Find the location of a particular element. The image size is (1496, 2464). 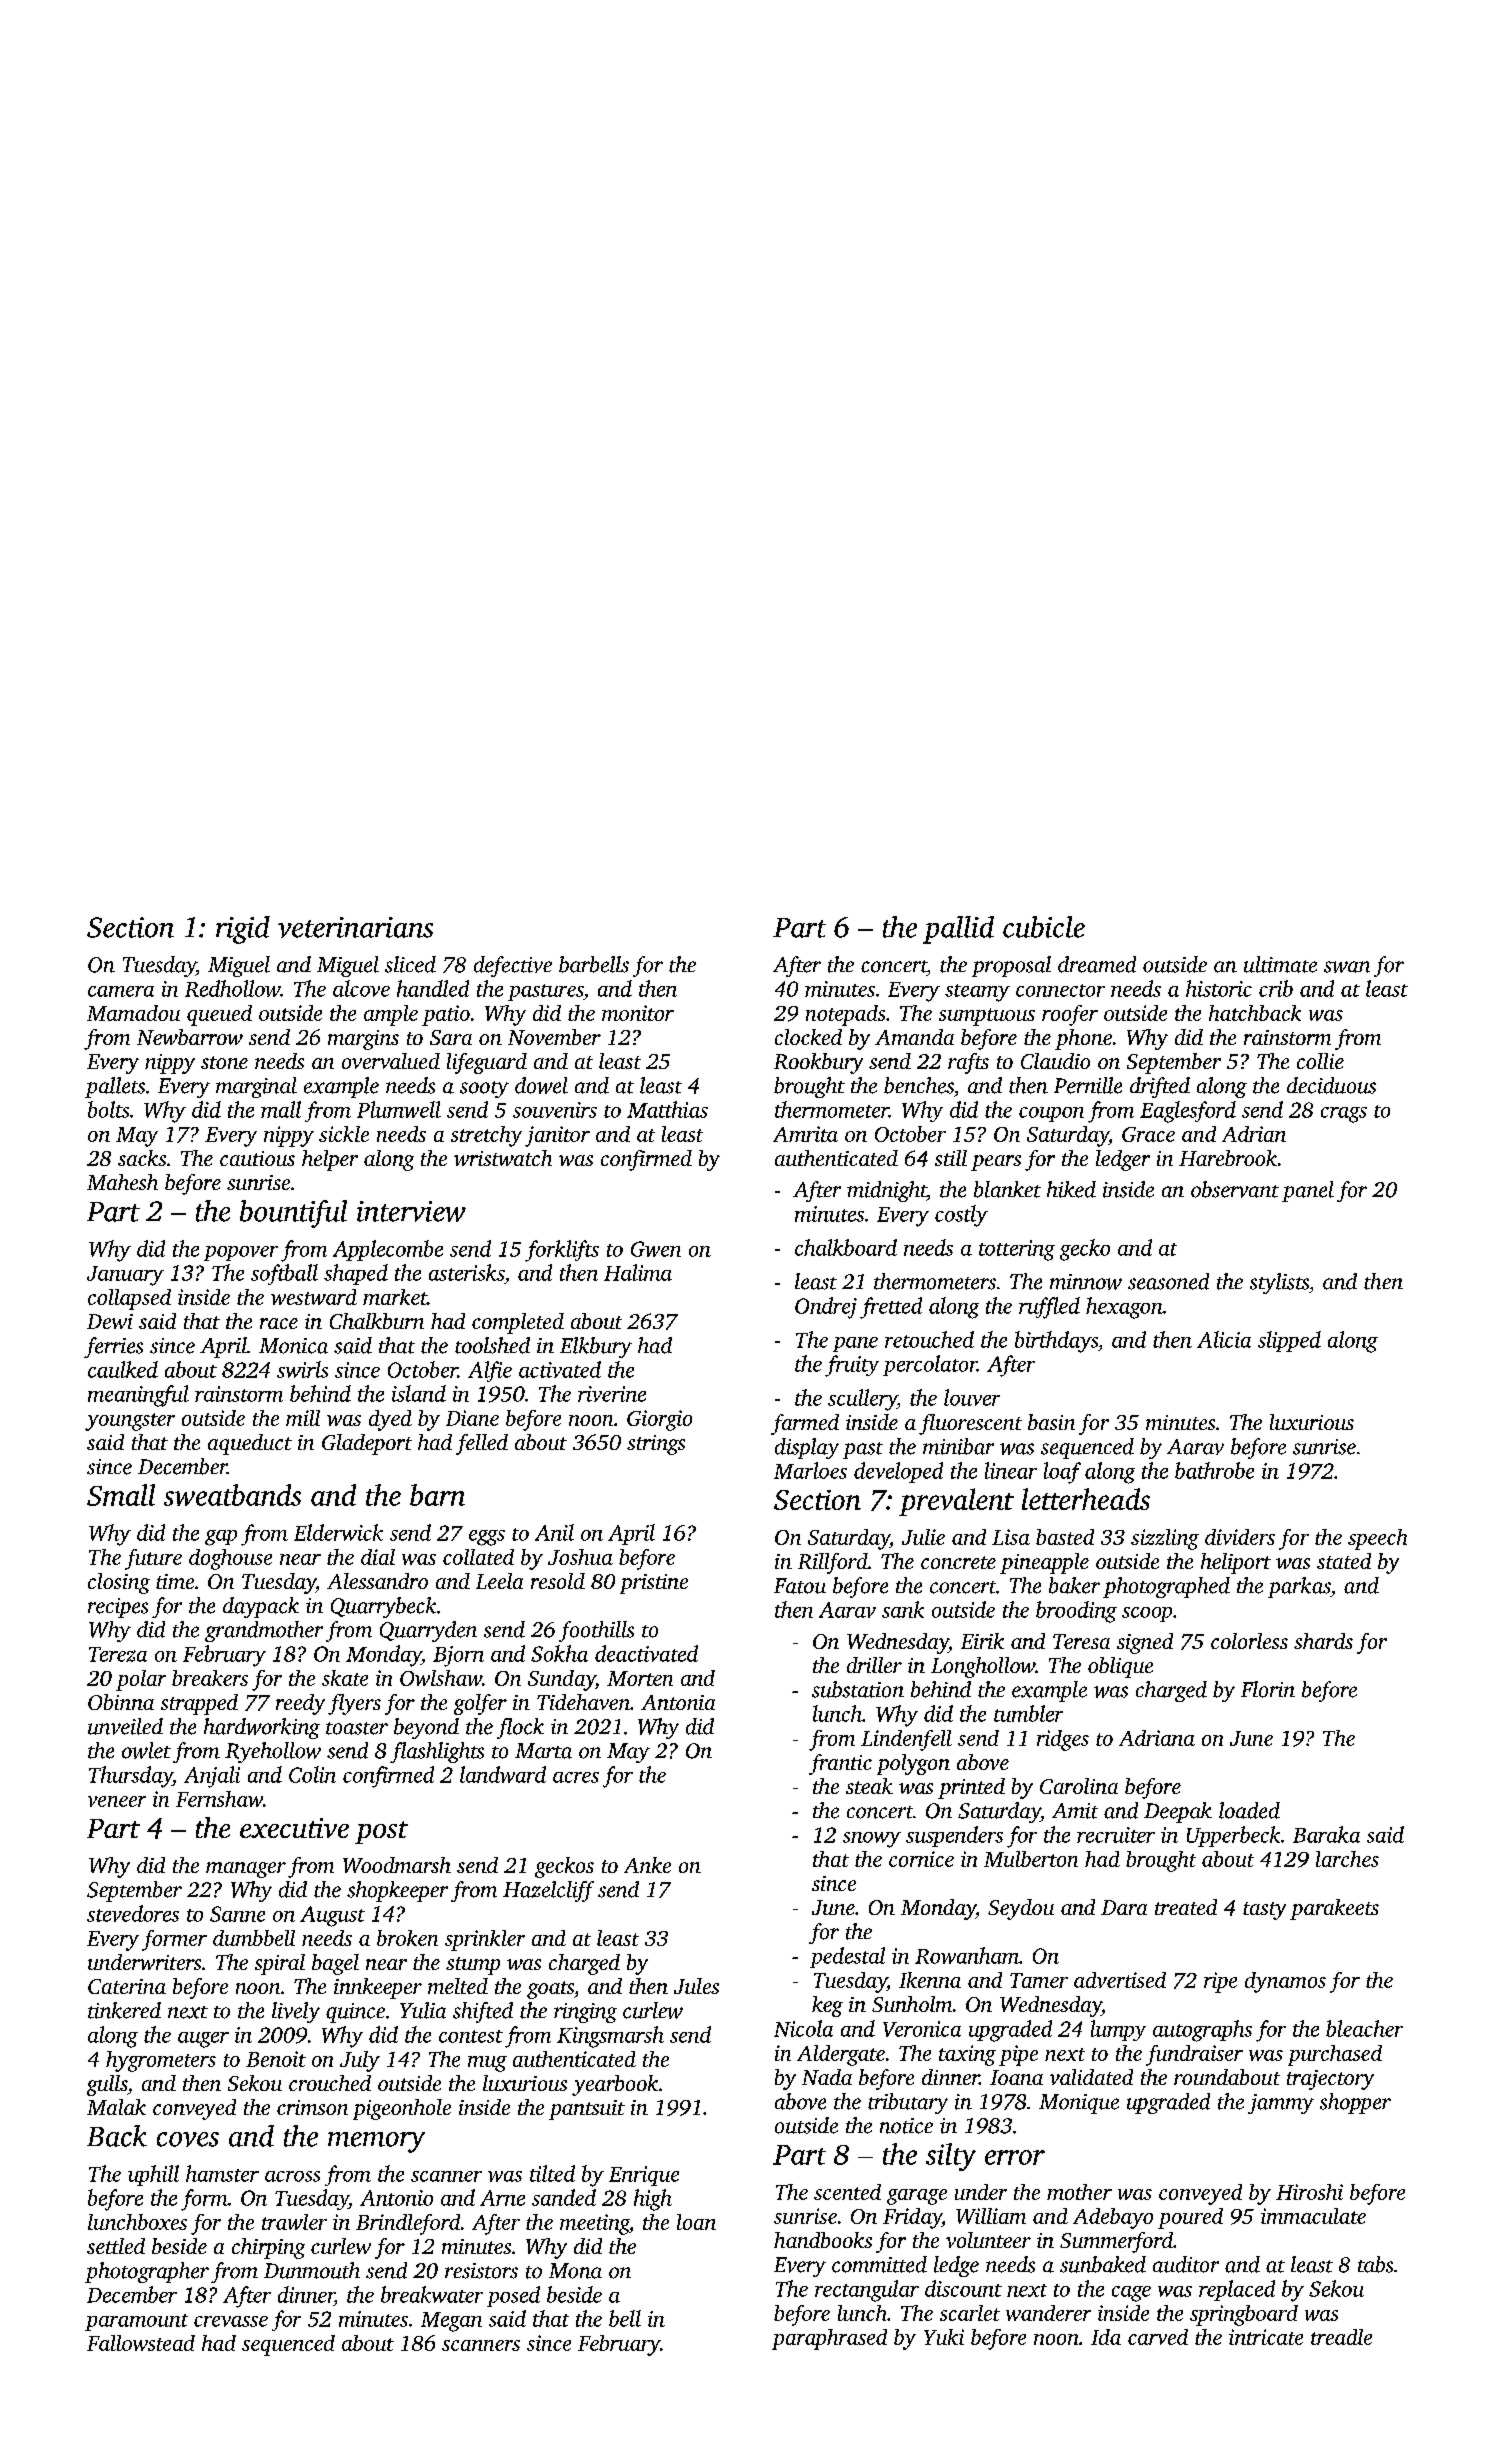

pallid is located at coordinates (958, 930).
